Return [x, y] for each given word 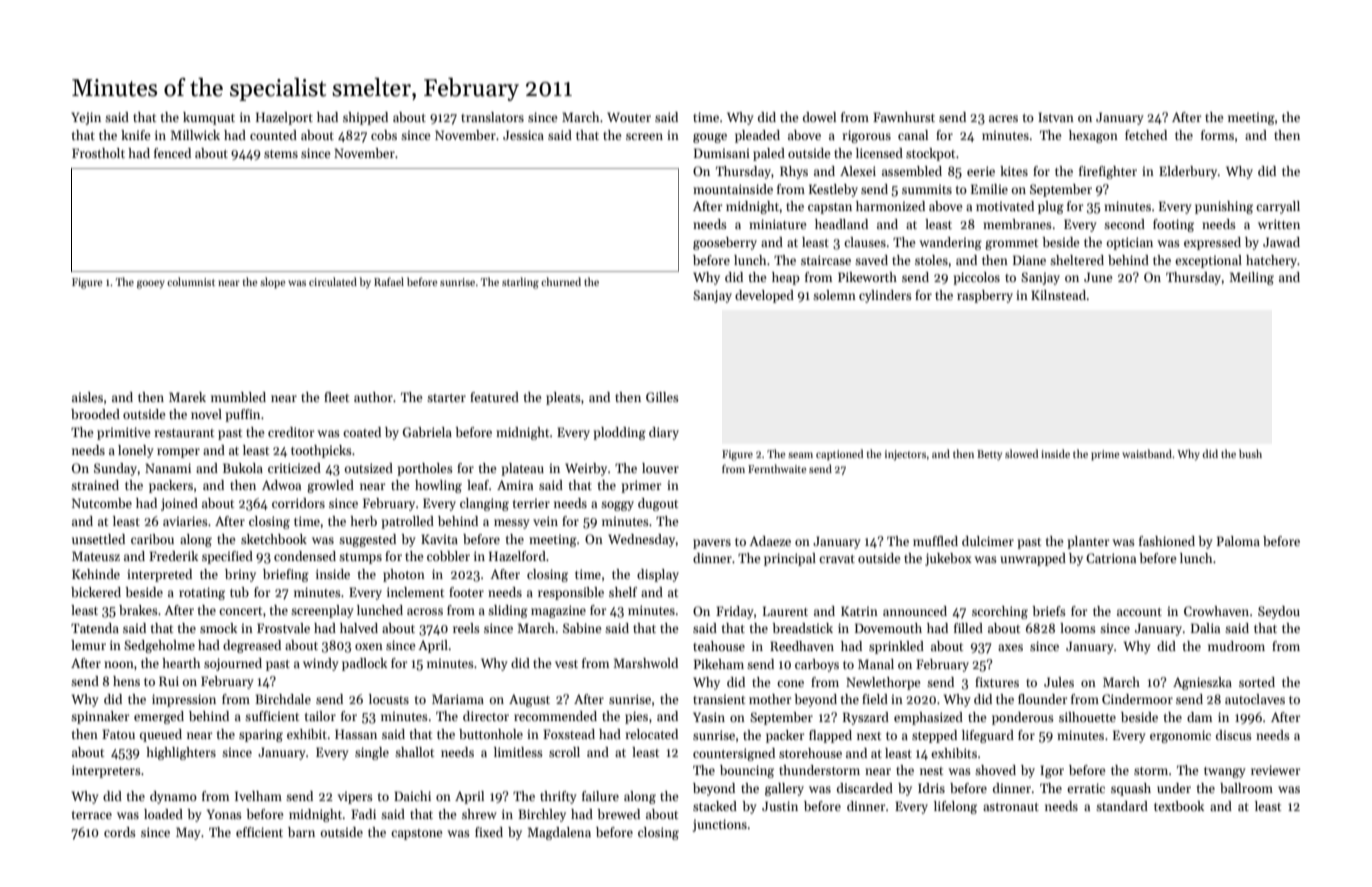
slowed [1021, 453]
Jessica [523, 135]
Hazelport [284, 118]
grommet [1011, 244]
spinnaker [100, 717]
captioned [839, 454]
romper [178, 453]
